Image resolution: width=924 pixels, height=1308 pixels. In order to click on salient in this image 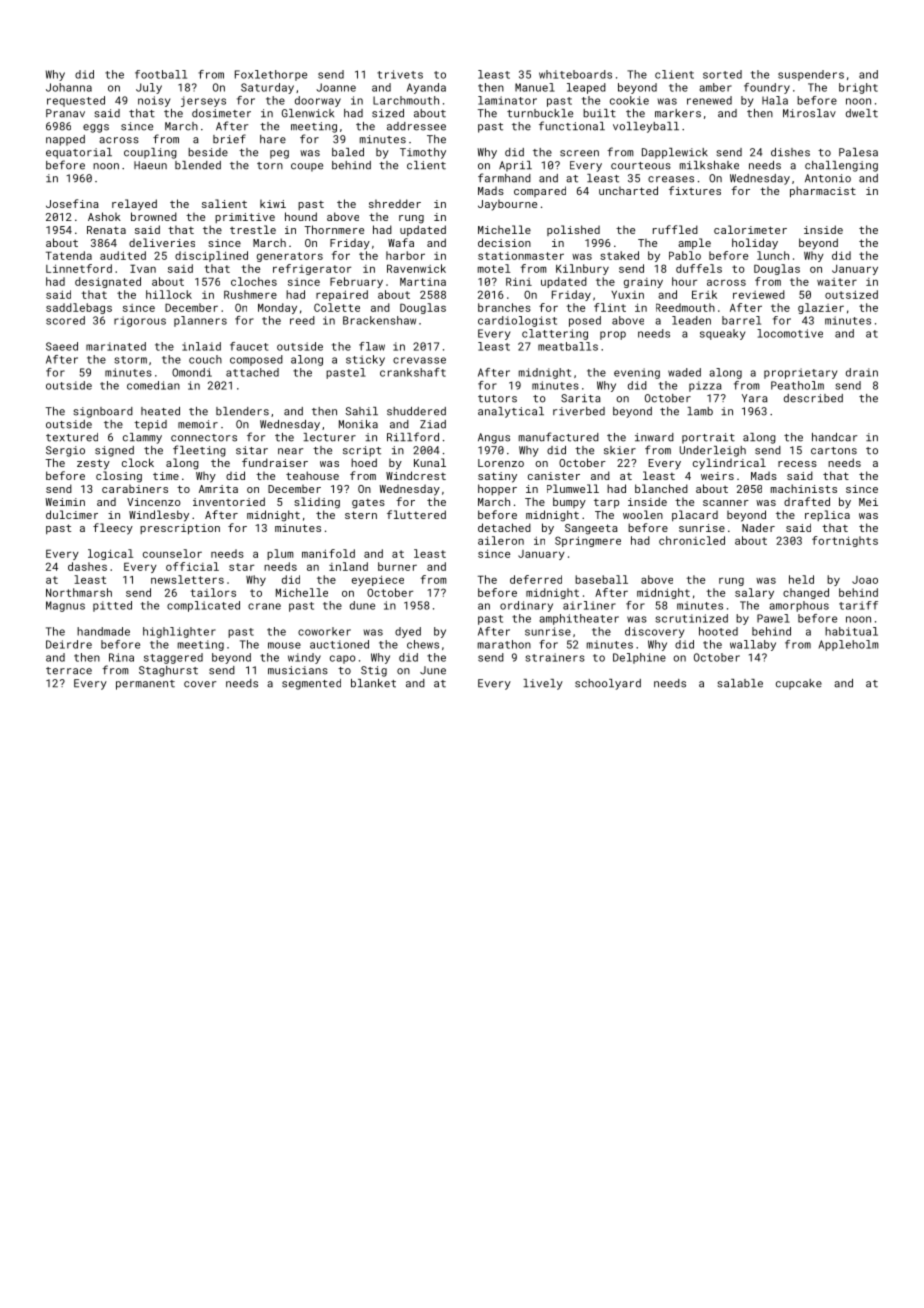, I will do `click(224, 203)`.
